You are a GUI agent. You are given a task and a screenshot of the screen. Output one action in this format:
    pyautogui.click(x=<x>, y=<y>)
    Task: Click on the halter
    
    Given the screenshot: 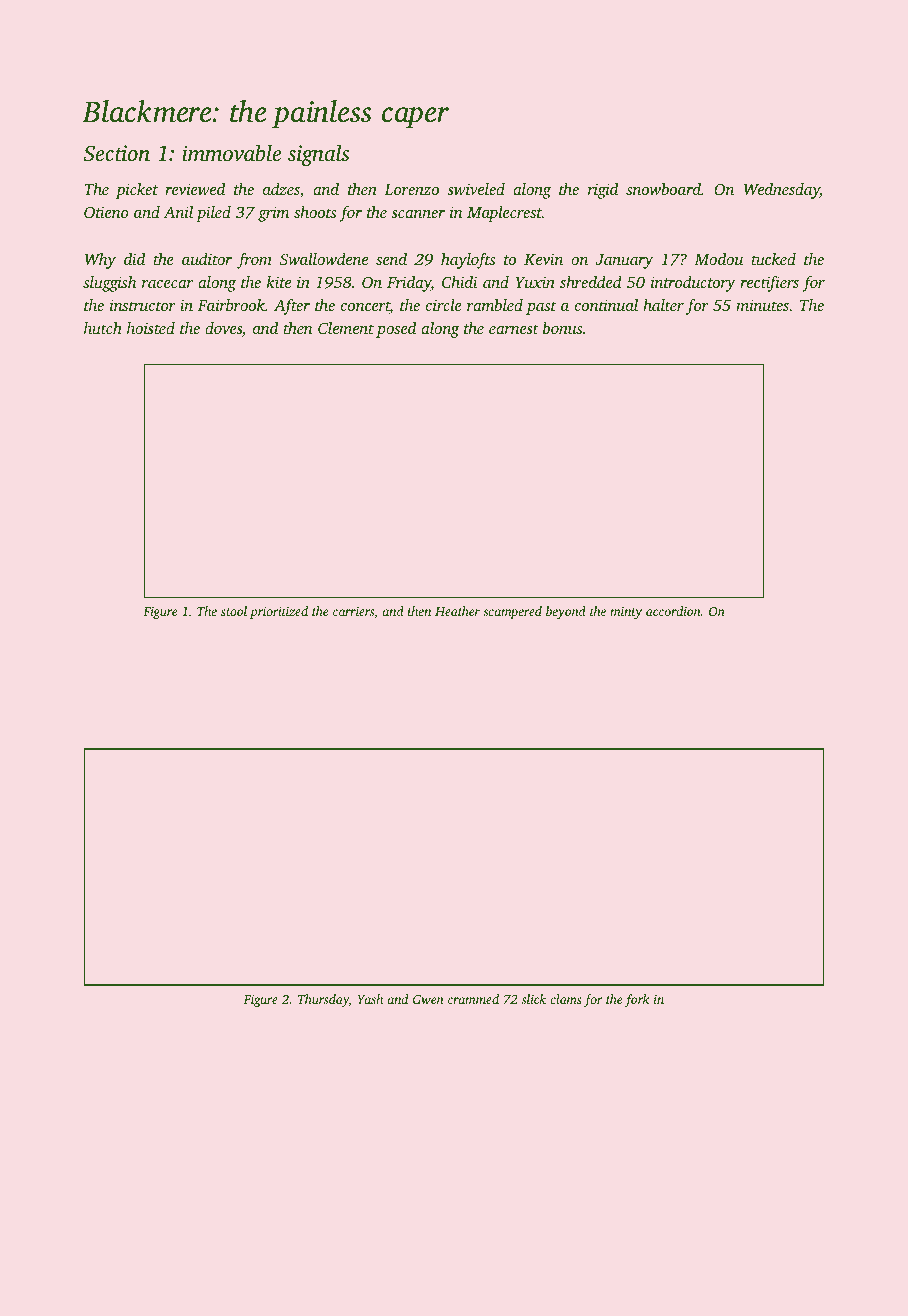 What is the action you would take?
    pyautogui.click(x=663, y=305)
